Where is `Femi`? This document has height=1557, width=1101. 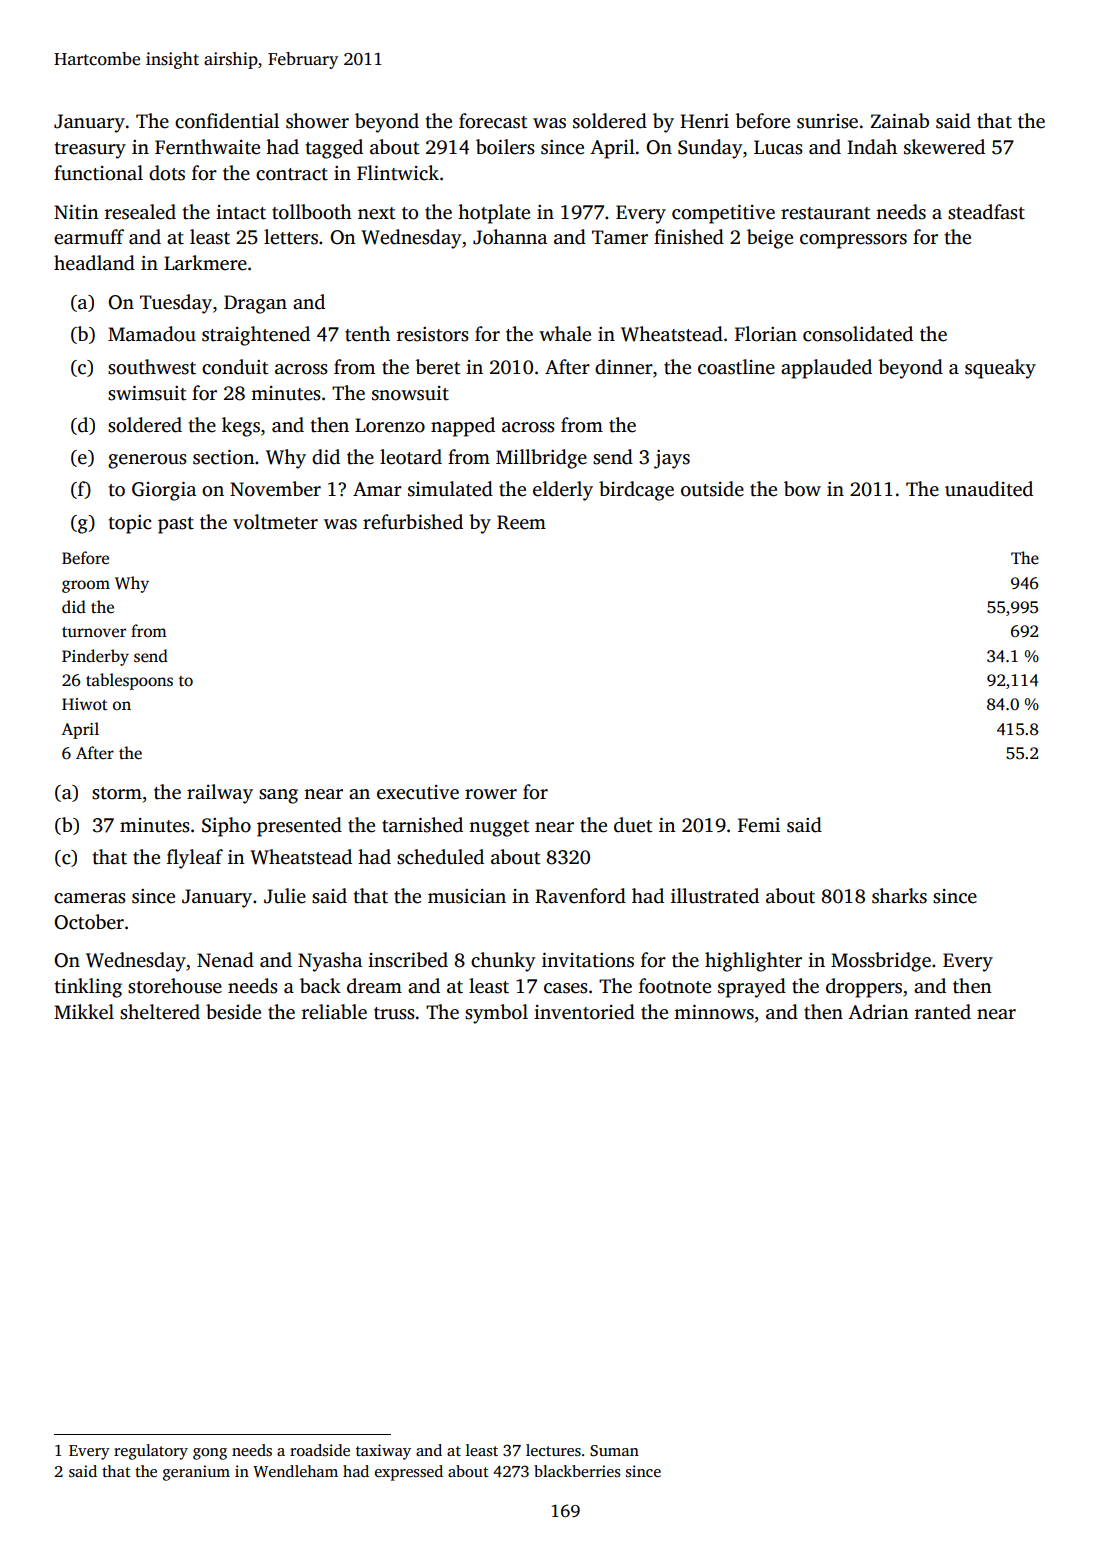
Femi is located at coordinates (759, 825).
